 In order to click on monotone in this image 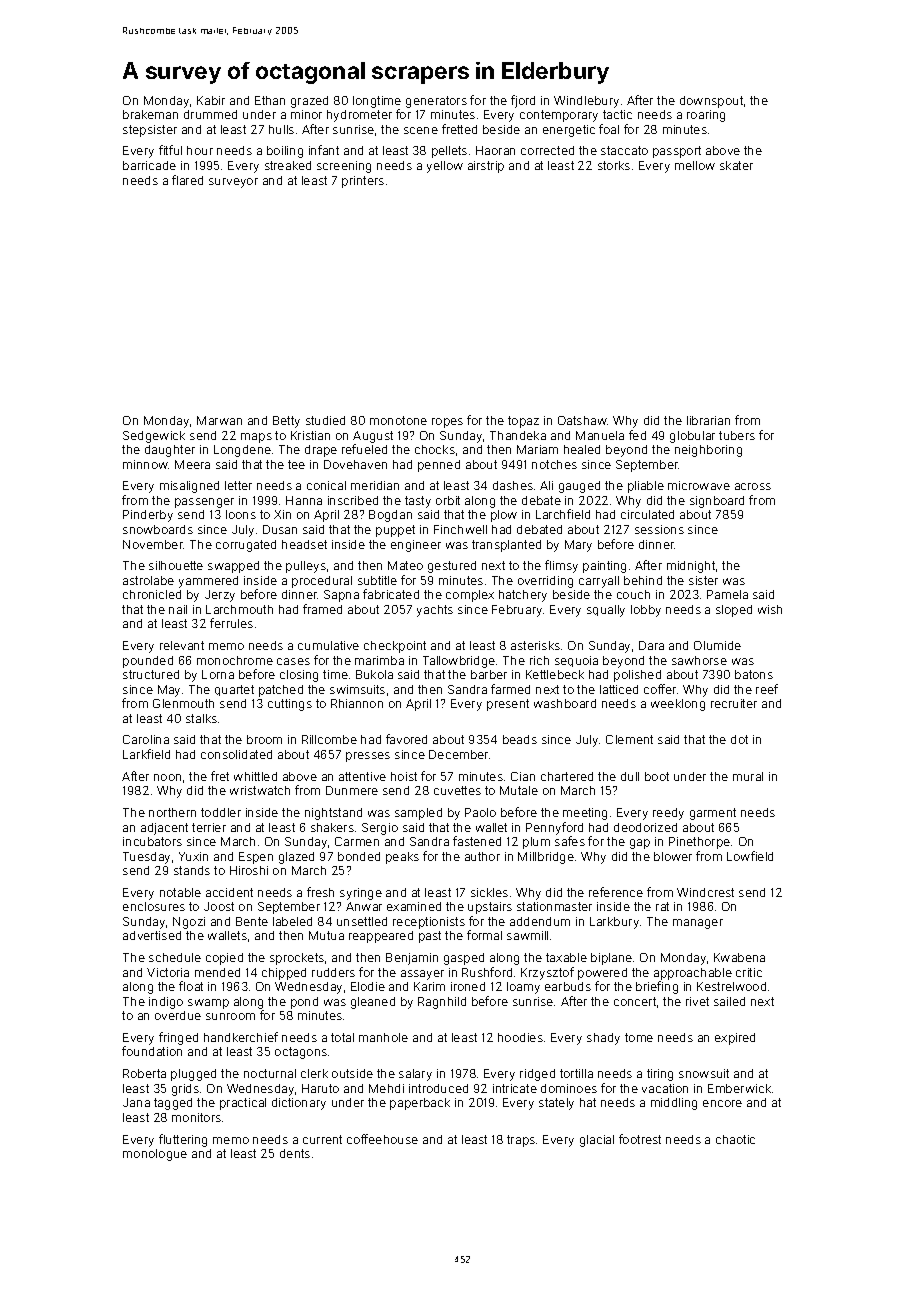, I will do `click(398, 420)`.
